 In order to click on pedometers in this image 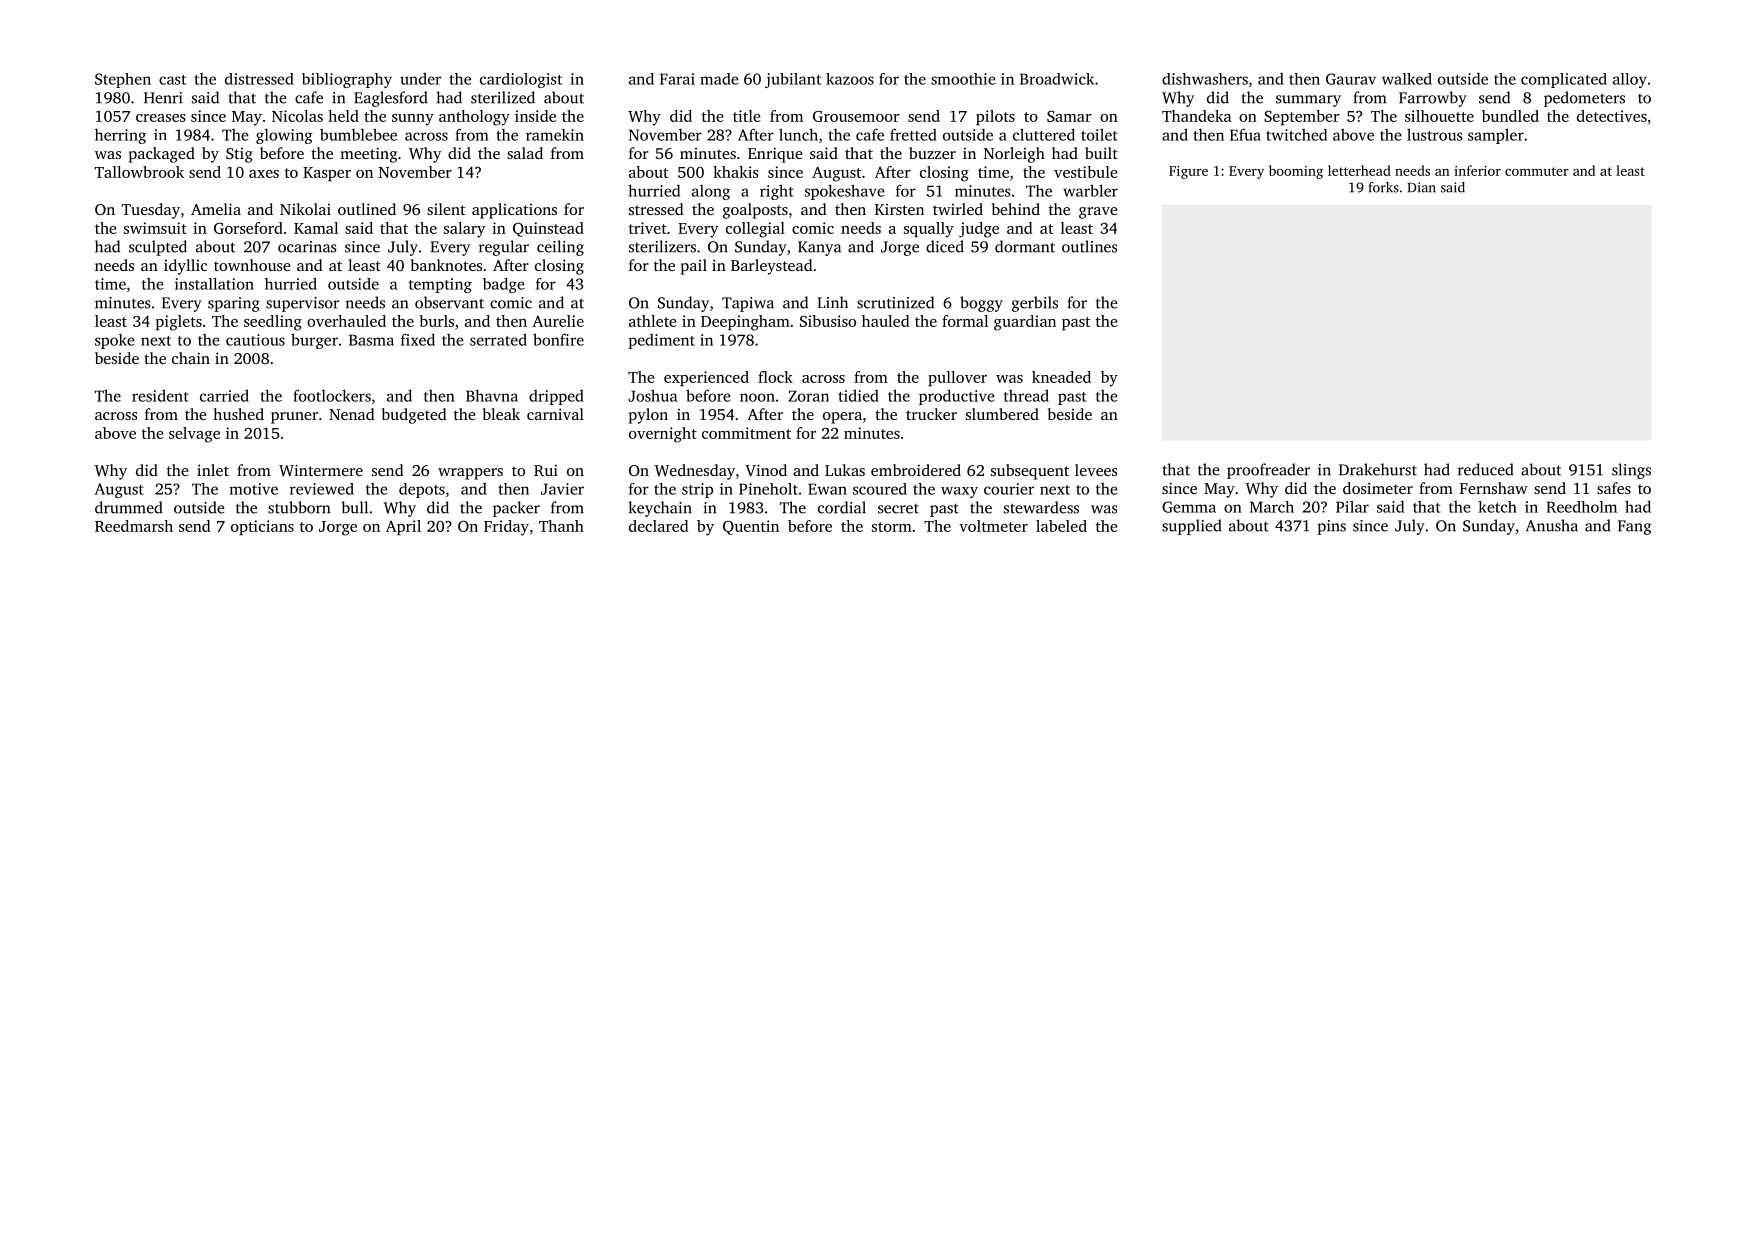, I will do `click(1584, 99)`.
